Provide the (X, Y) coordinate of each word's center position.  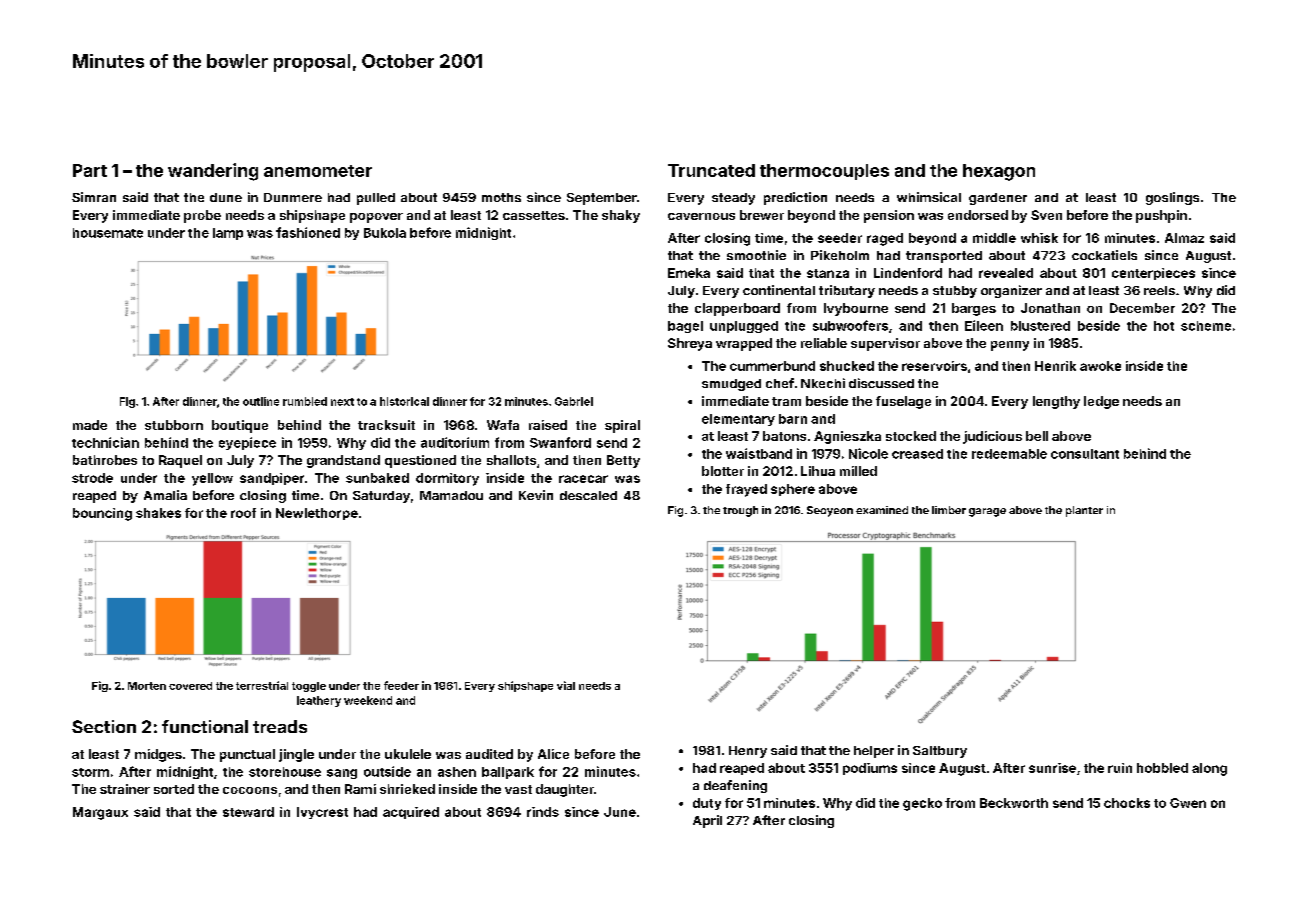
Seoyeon (830, 511)
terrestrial (262, 685)
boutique (240, 426)
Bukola (385, 233)
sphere (793, 490)
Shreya (690, 344)
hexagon (999, 172)
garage (987, 512)
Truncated (711, 170)
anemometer (318, 171)
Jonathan (1050, 308)
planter (1084, 511)
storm (90, 772)
